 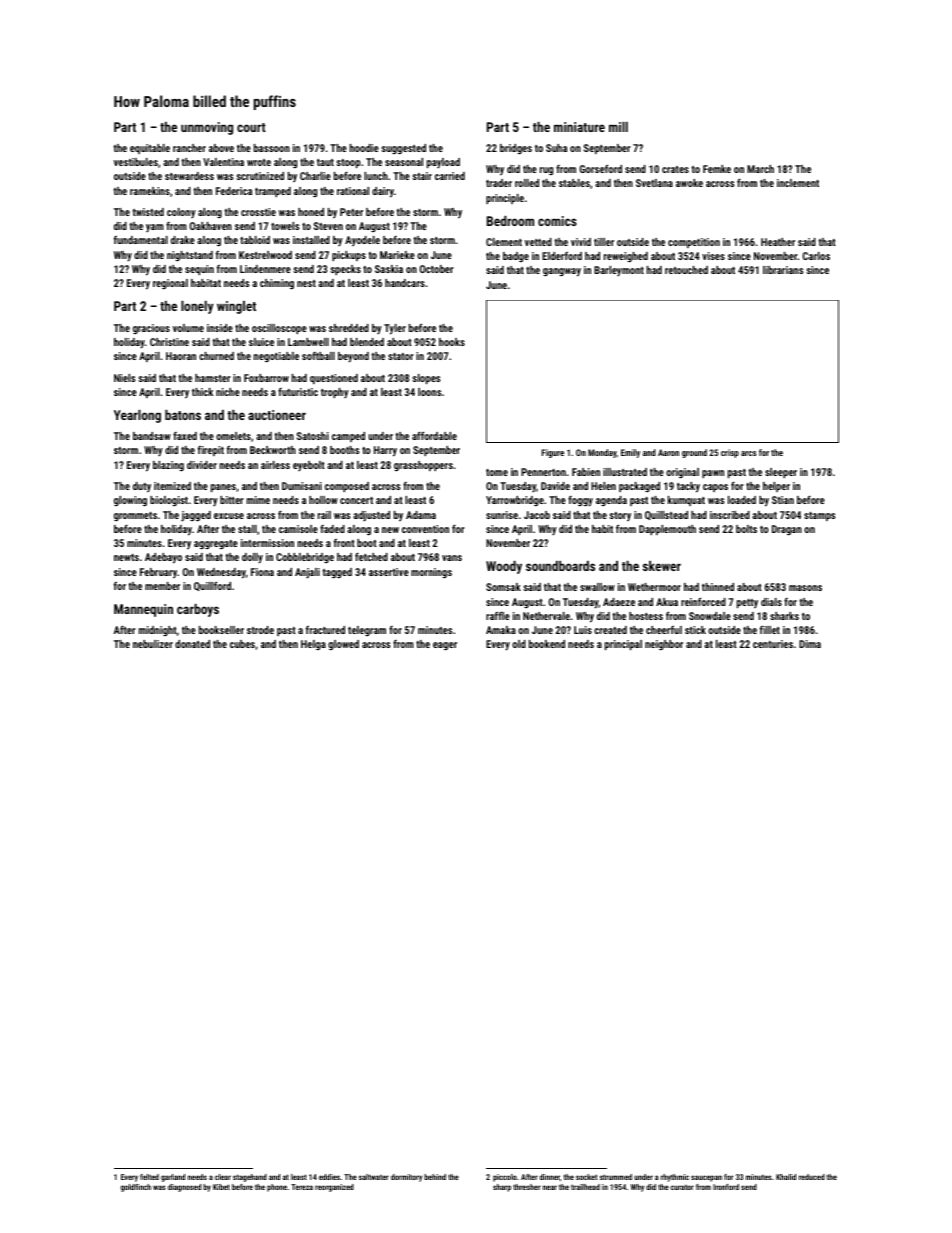 I want to click on Amaka, so click(x=501, y=630).
